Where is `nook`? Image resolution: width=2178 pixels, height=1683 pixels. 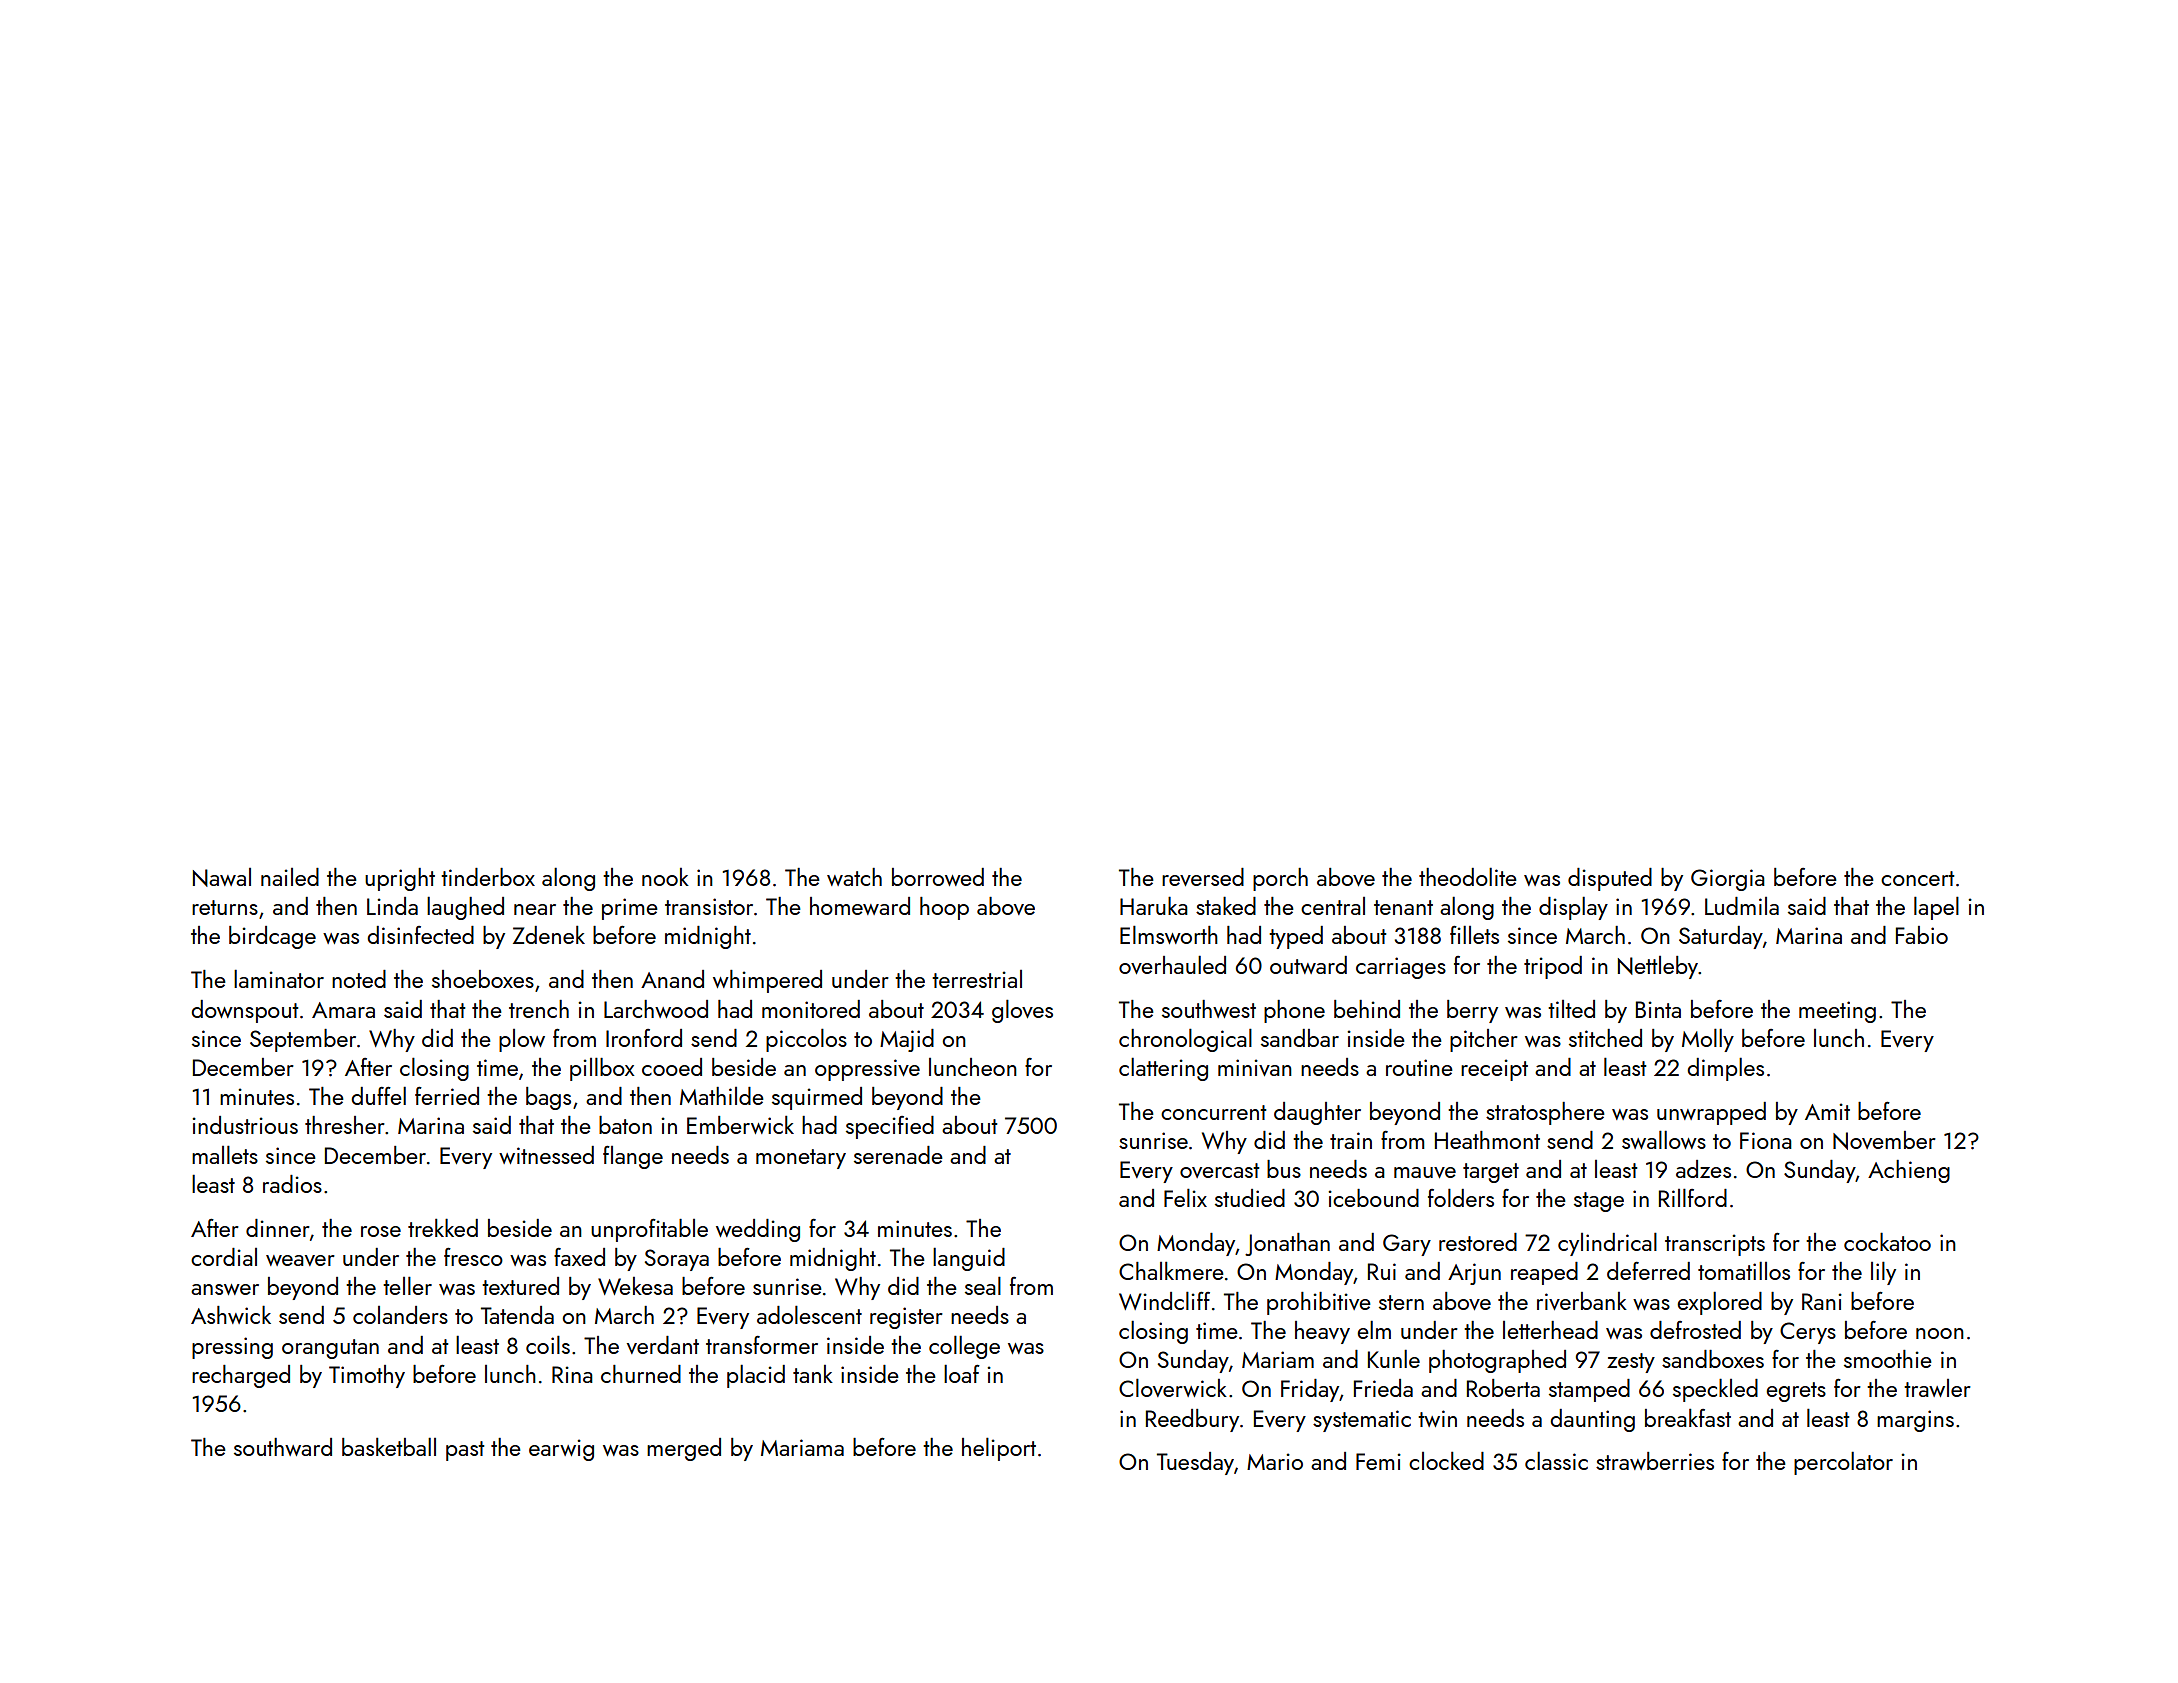
nook is located at coordinates (665, 877).
